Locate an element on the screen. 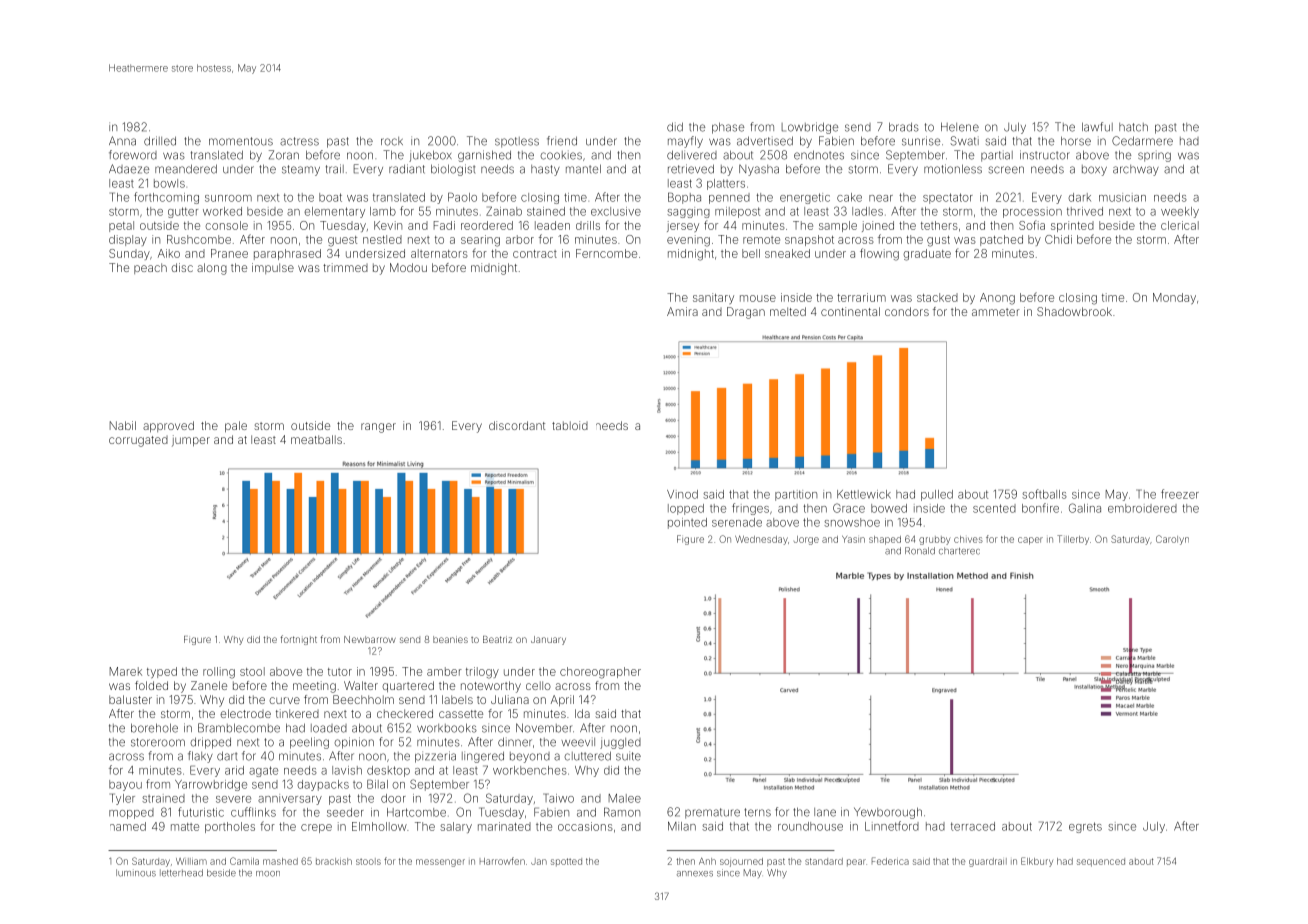 This screenshot has width=1308, height=924. Marek is located at coordinates (126, 671).
